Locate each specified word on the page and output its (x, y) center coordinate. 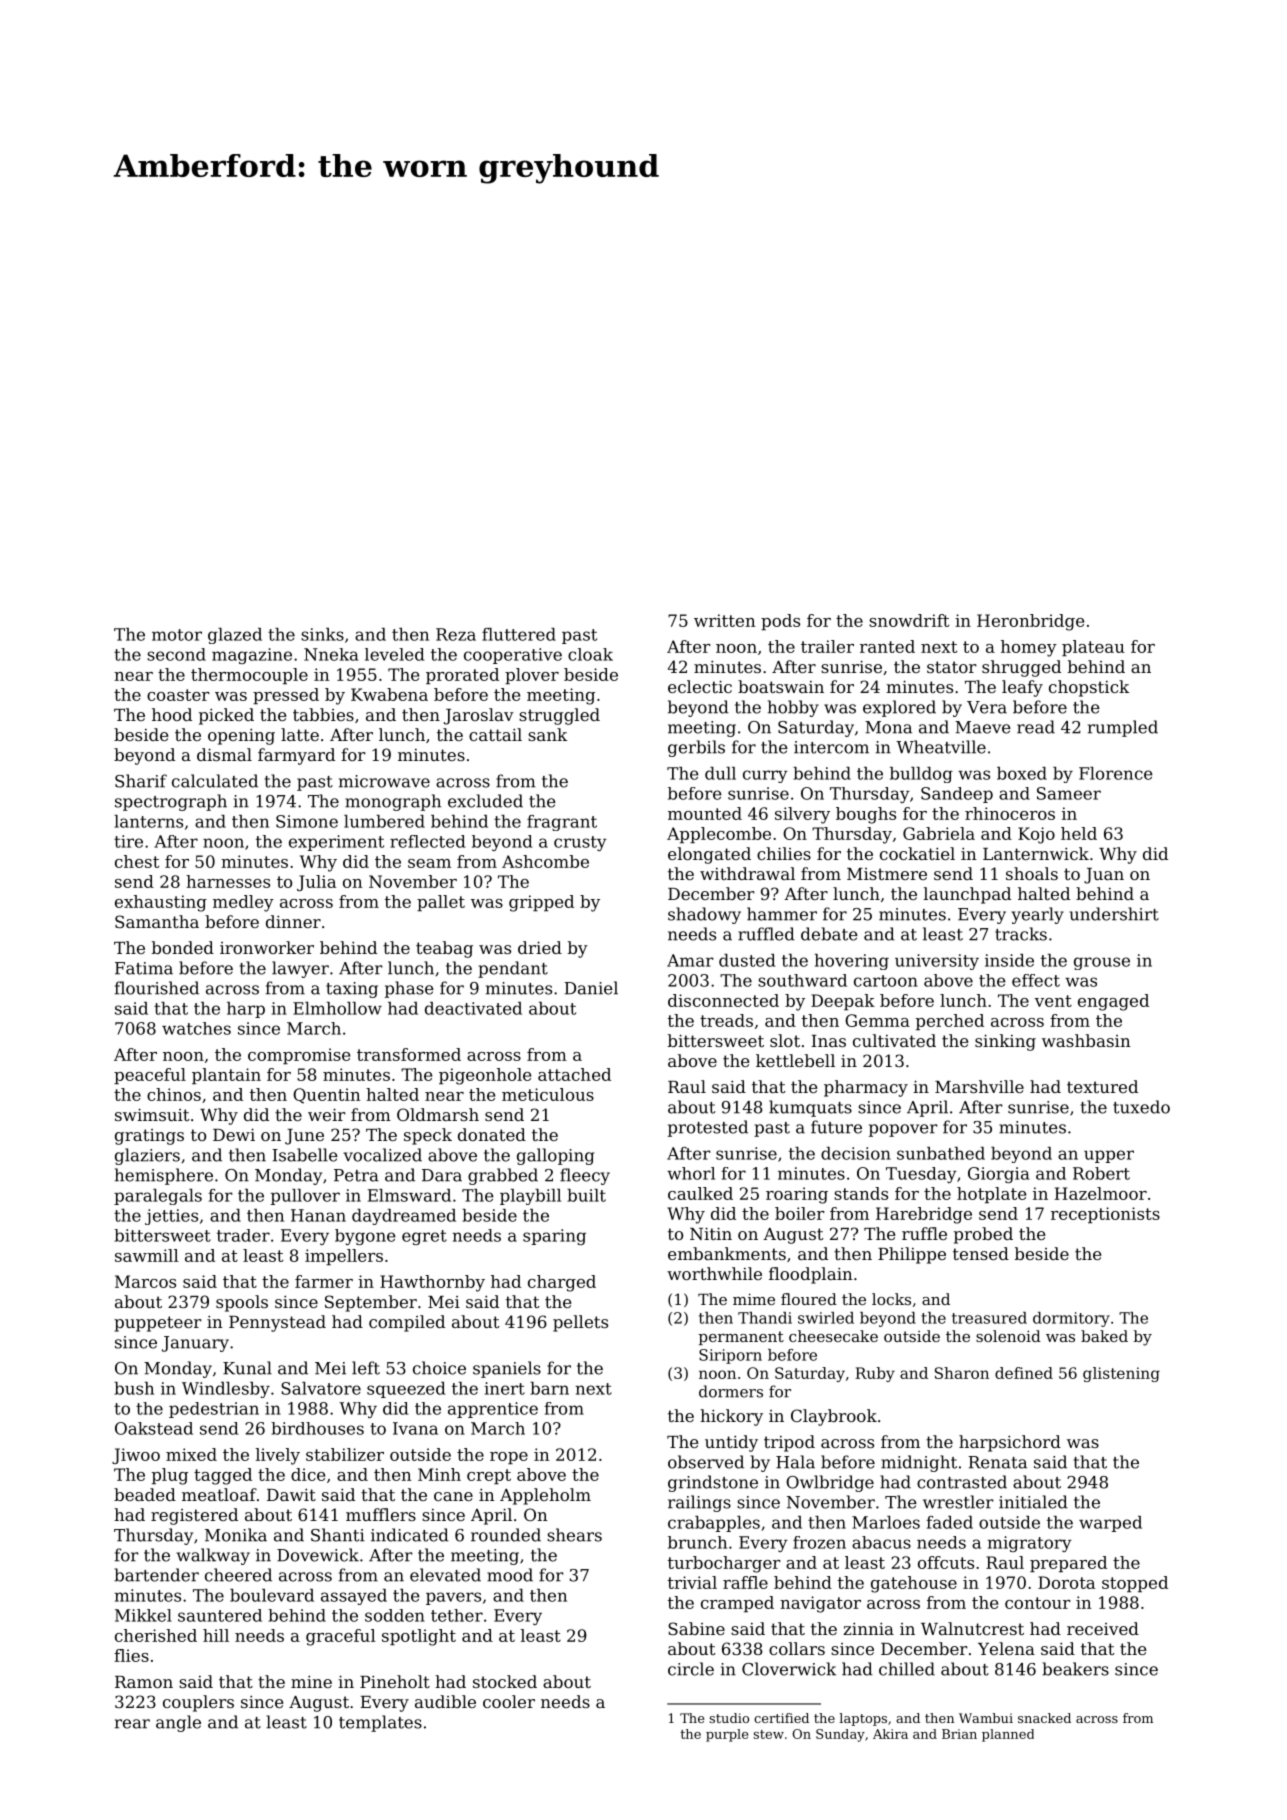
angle (178, 1723)
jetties (171, 1217)
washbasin (1086, 1040)
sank (547, 734)
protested (708, 1128)
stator (952, 667)
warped (1110, 1524)
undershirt (1114, 914)
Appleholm (545, 1496)
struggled (559, 716)
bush (134, 1388)
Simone (307, 821)
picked (226, 716)
